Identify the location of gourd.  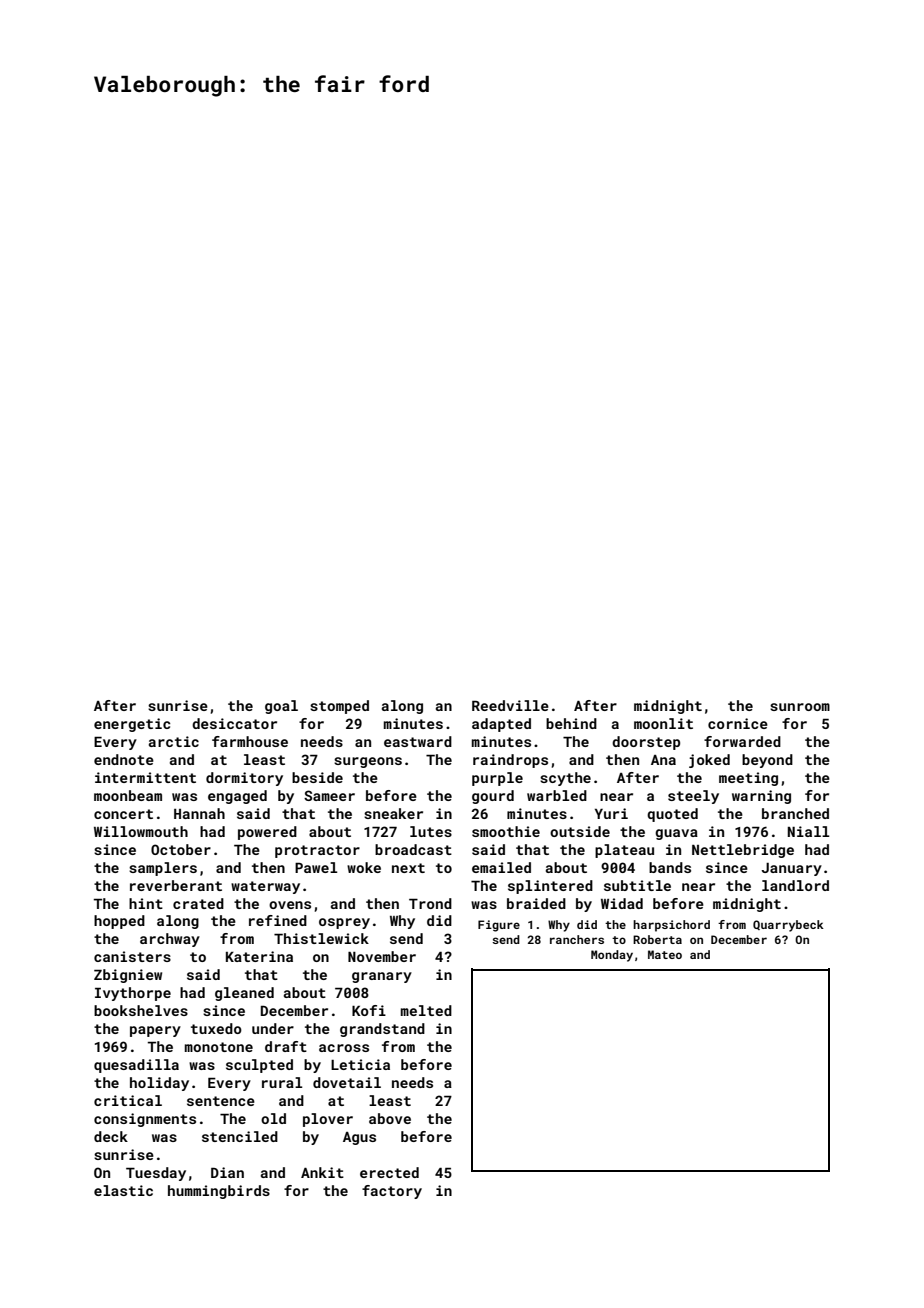
(493, 797).
